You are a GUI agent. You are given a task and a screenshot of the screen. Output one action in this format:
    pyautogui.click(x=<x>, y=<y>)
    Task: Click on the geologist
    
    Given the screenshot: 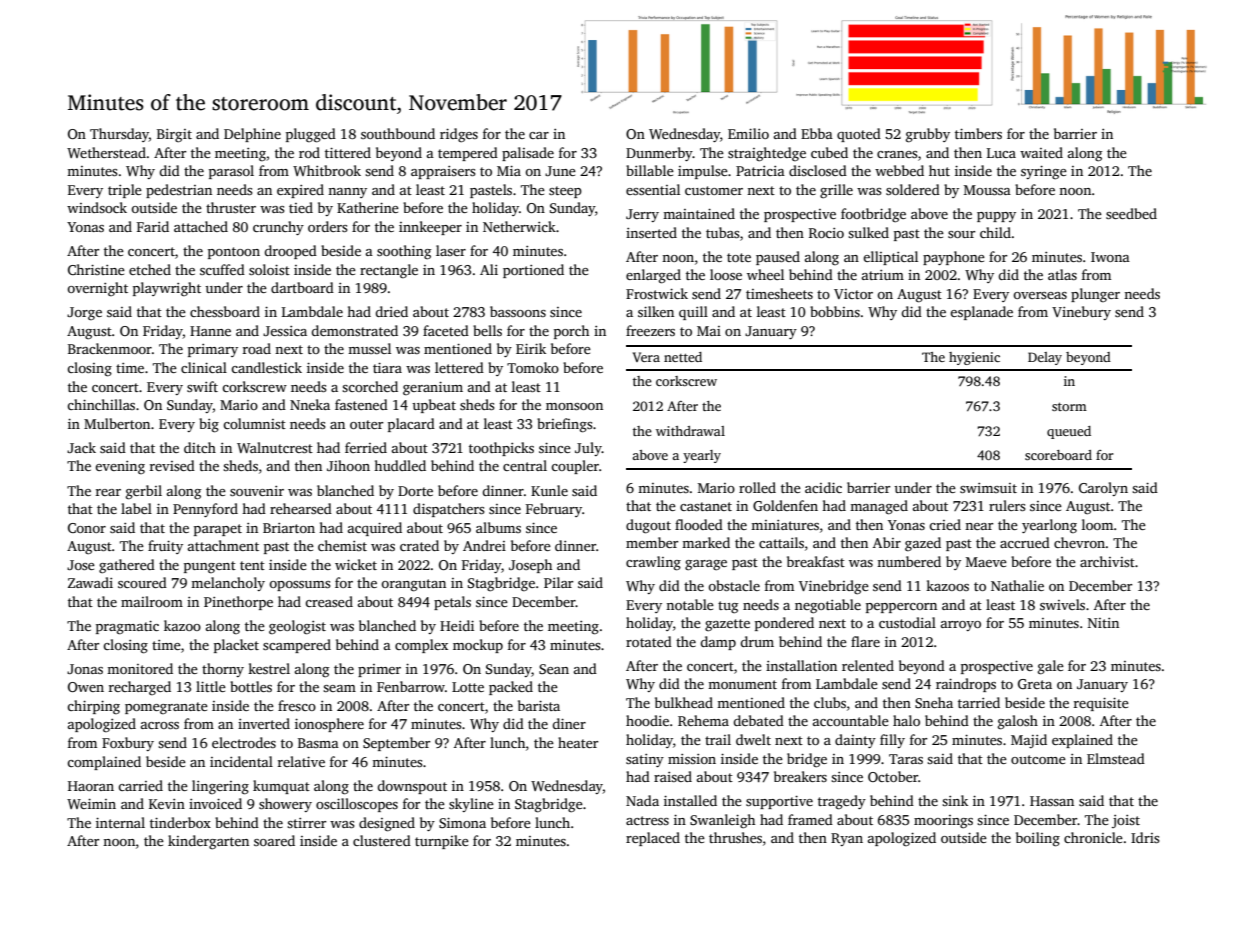 What is the action you would take?
    pyautogui.click(x=297, y=627)
